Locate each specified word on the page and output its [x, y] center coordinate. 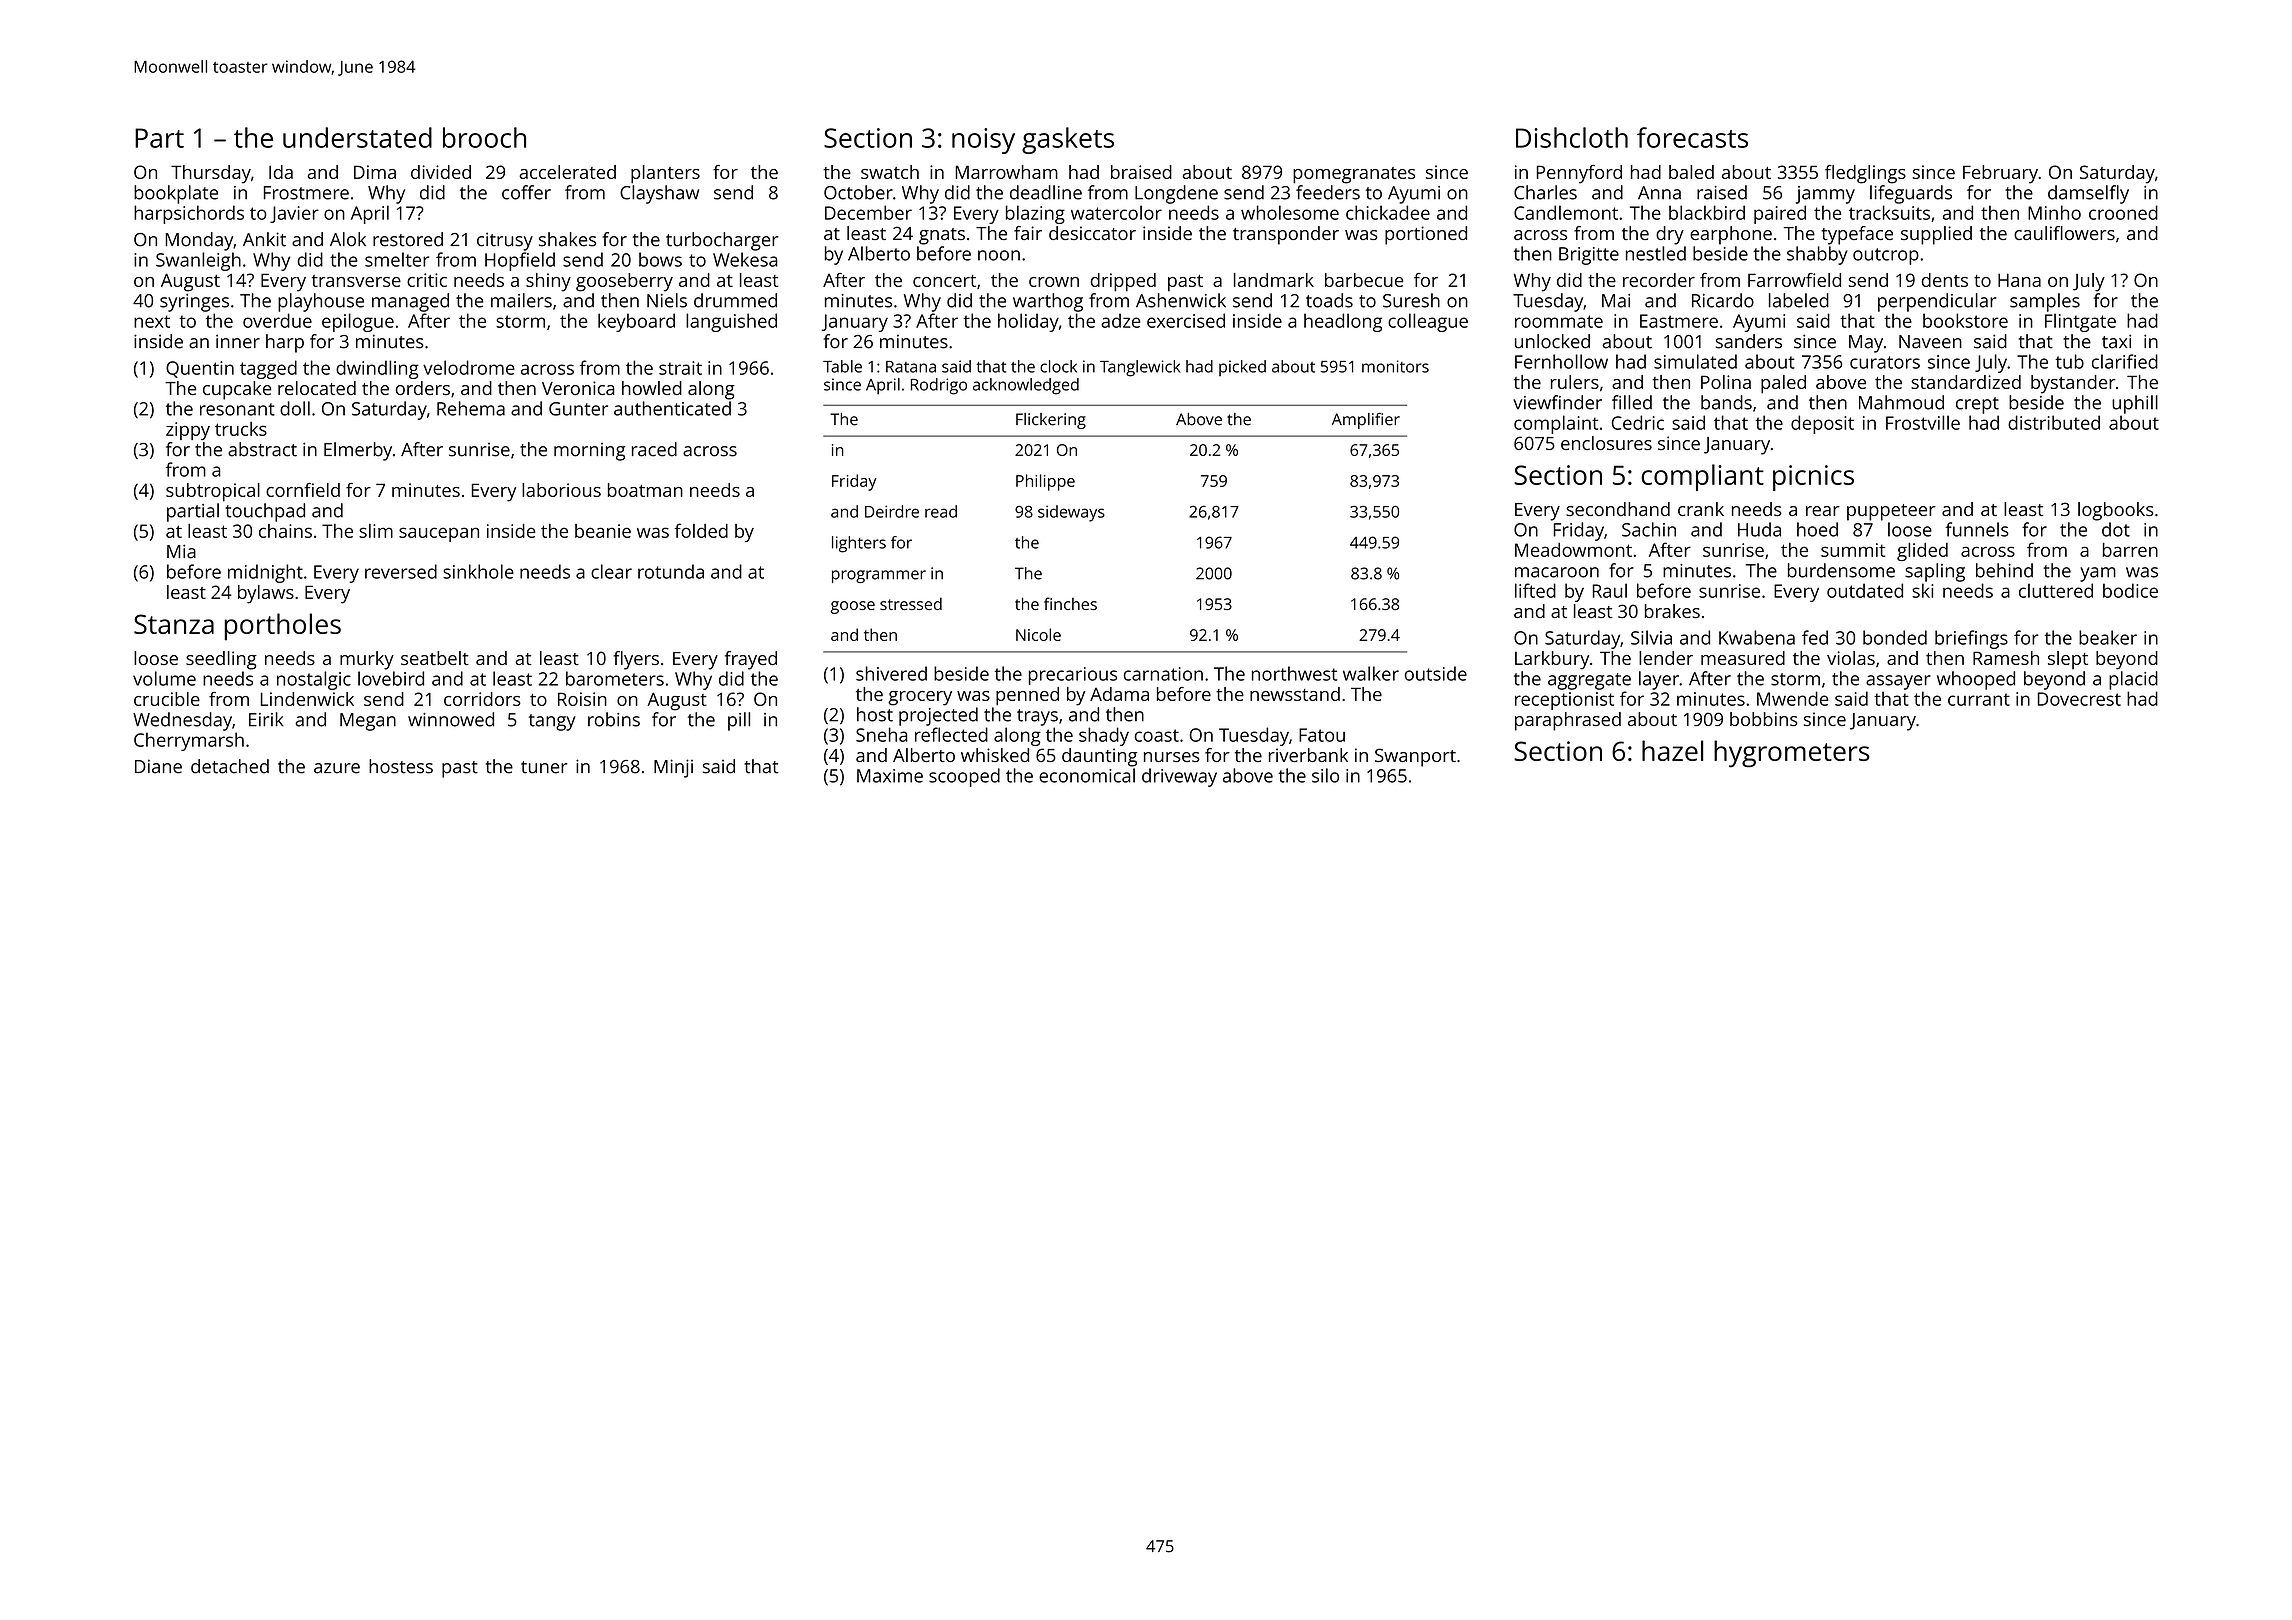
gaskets [1068, 140]
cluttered [2056, 590]
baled [1691, 172]
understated [357, 137]
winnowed [451, 719]
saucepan [439, 534]
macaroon [1557, 572]
